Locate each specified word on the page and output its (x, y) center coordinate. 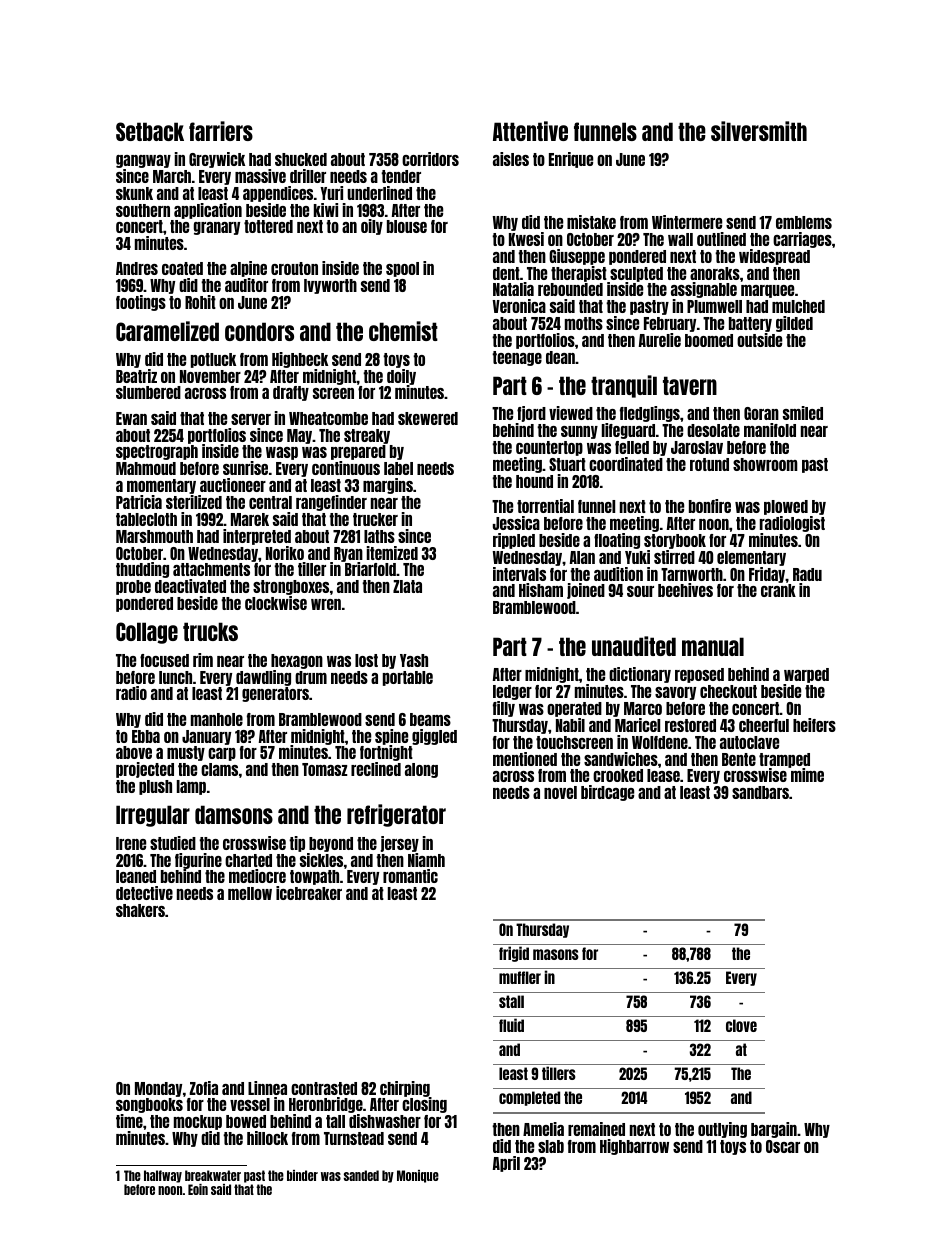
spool (402, 269)
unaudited (634, 646)
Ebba (146, 736)
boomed (709, 340)
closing (424, 1105)
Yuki (637, 557)
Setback (150, 131)
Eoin (198, 1189)
